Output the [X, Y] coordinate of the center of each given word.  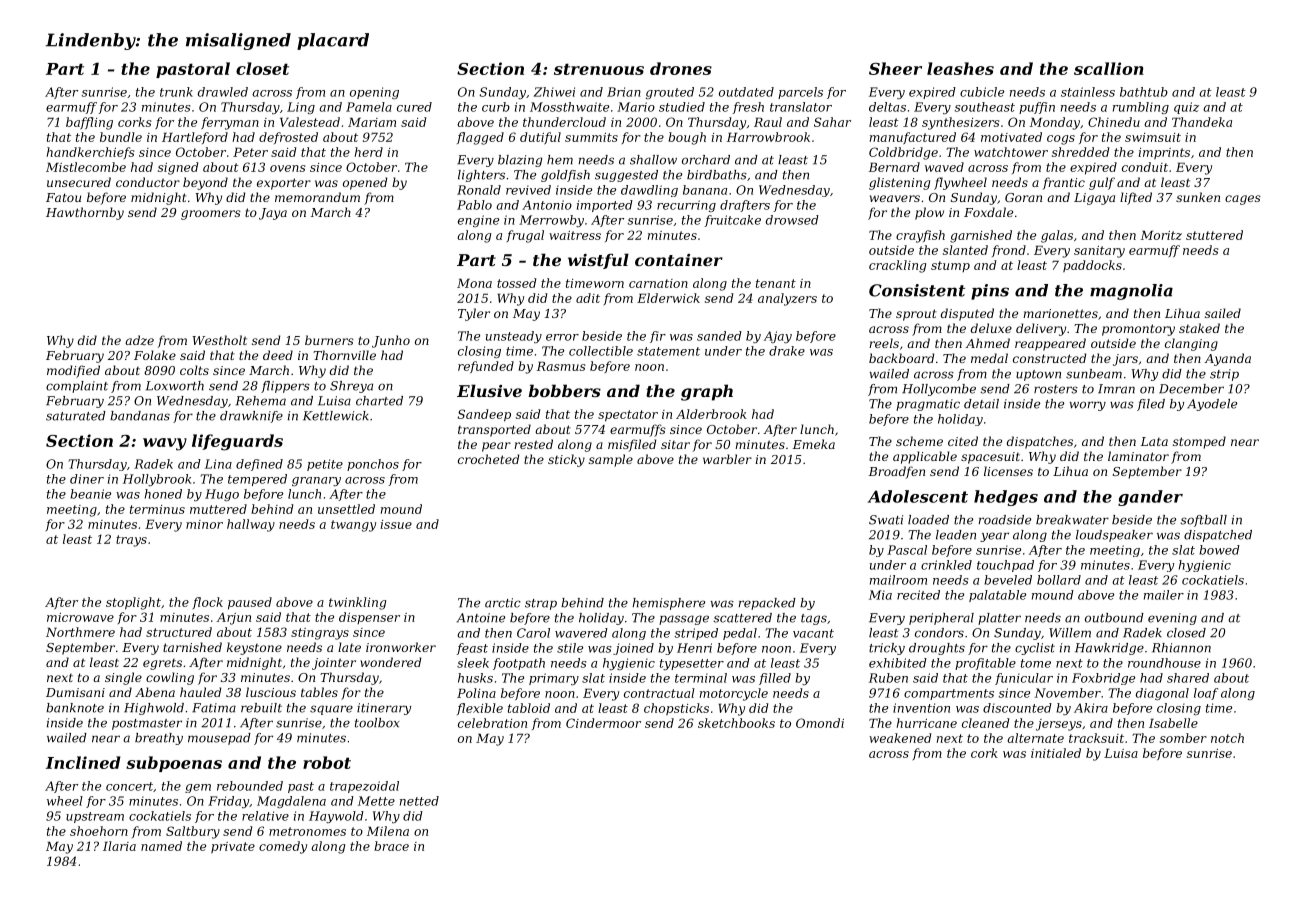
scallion [1109, 68]
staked [1199, 328]
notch [1227, 738]
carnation [658, 283]
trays [131, 541]
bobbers [565, 390]
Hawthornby [85, 213]
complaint [77, 387]
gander [1150, 498]
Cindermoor [603, 723]
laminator [1138, 456]
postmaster [147, 724]
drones [681, 68]
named [161, 846]
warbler [727, 459]
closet [262, 68]
